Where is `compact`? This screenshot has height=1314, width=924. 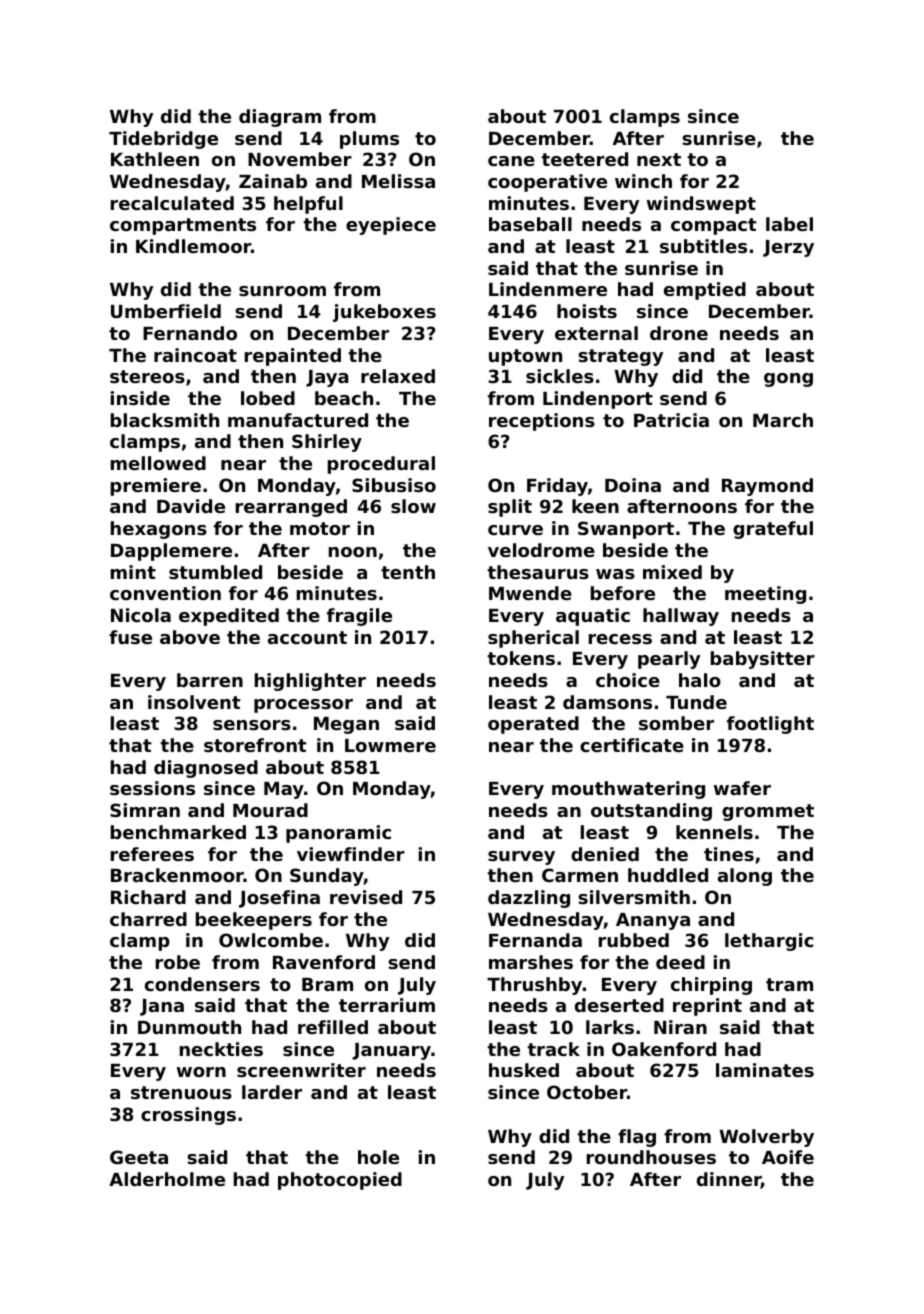
compact is located at coordinates (713, 226).
